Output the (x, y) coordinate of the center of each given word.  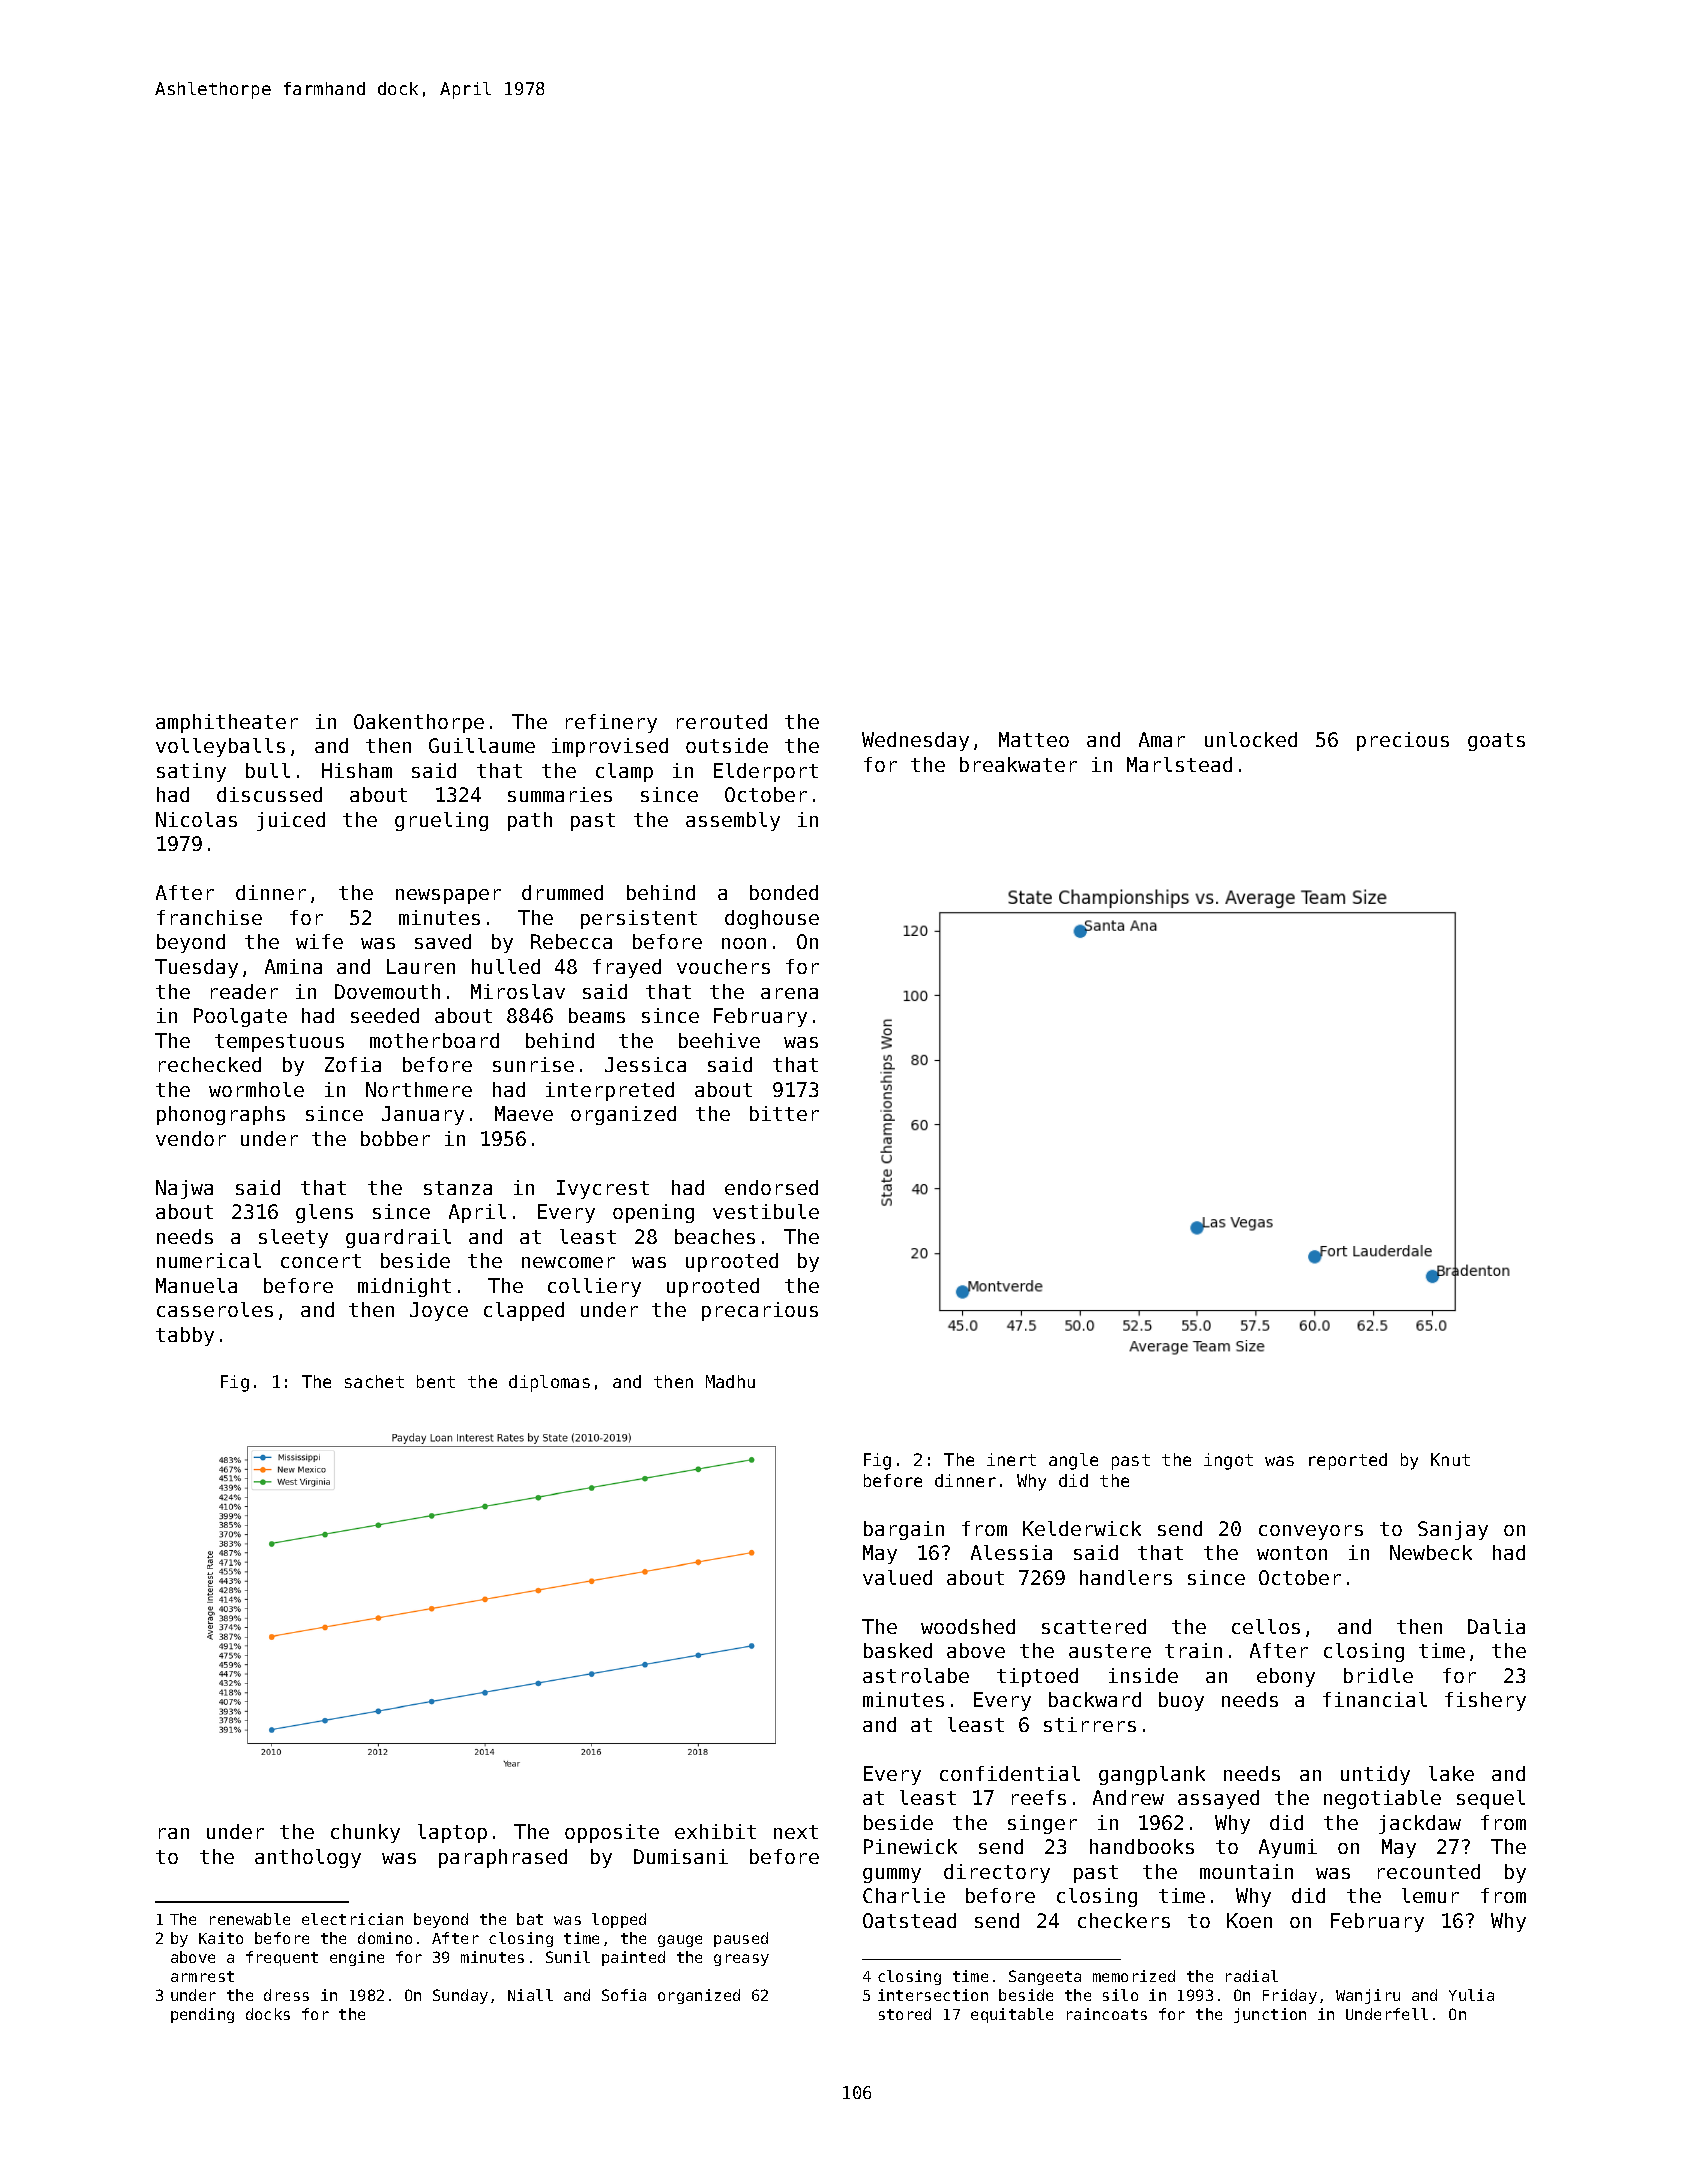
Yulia (1471, 1995)
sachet (374, 1381)
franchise (209, 917)
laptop (452, 1833)
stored (905, 2014)
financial (1375, 1699)
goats (1496, 742)
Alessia (1011, 1552)
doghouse (772, 919)
